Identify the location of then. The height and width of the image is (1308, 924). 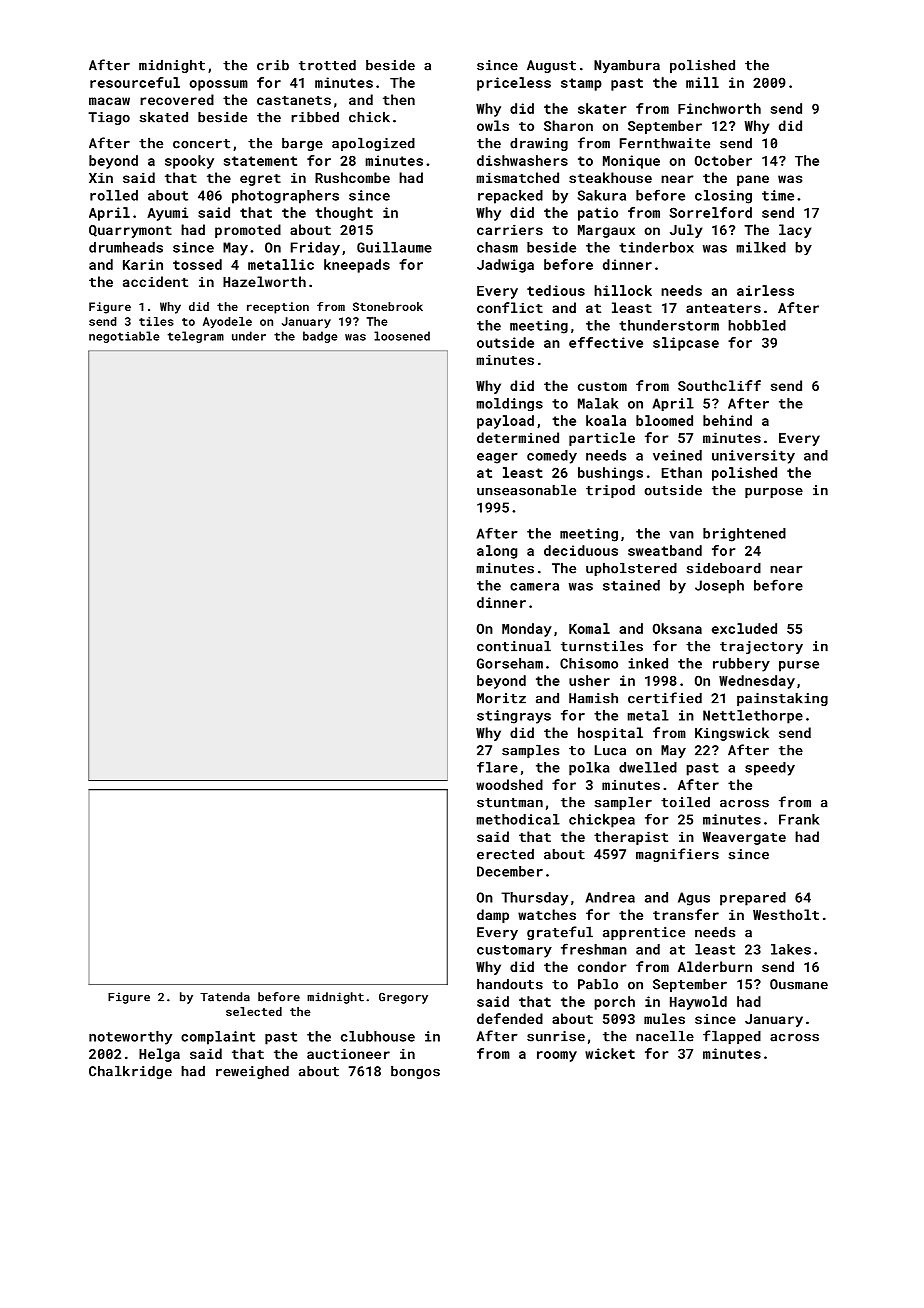
(399, 99).
